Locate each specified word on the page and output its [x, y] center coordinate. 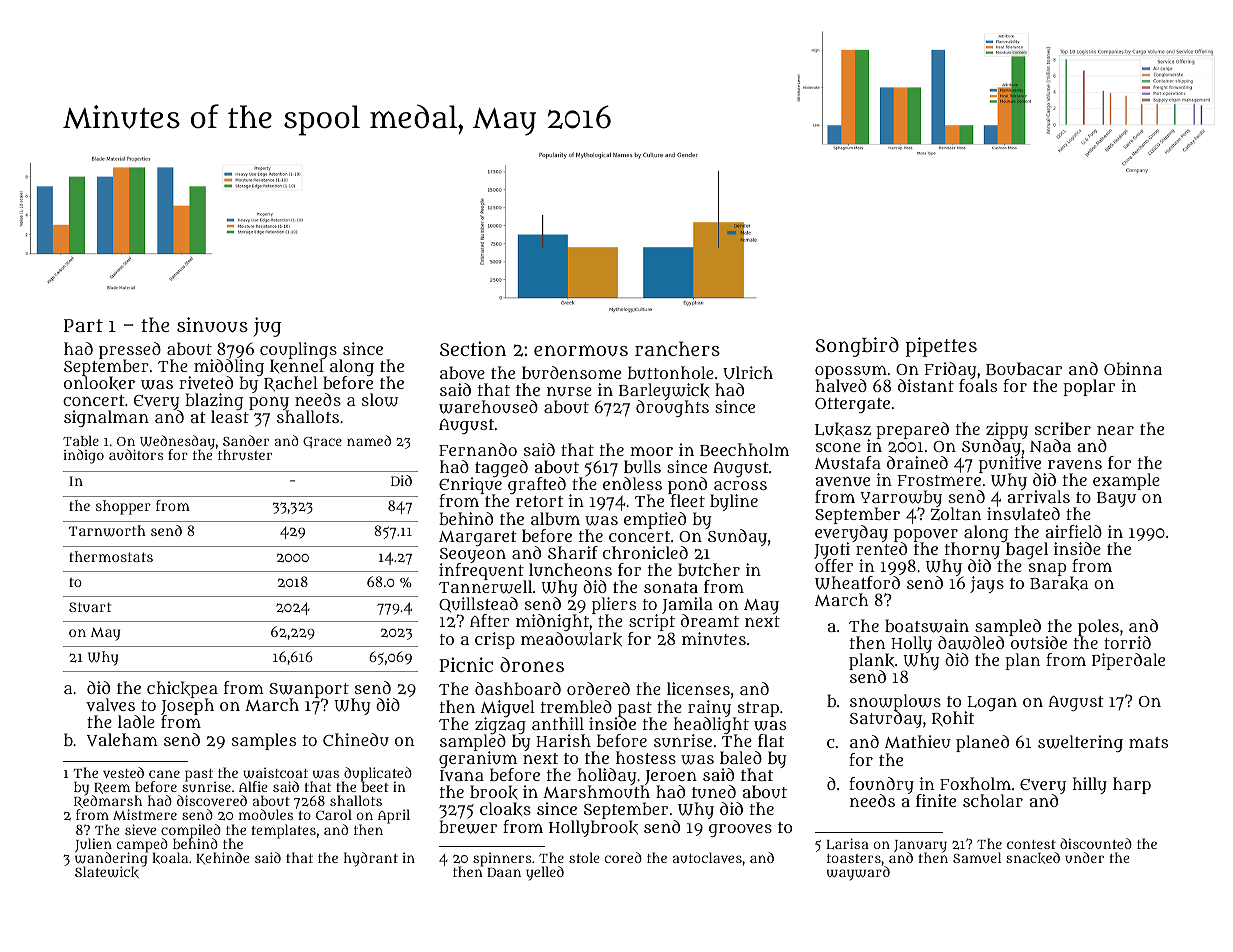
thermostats [111, 556]
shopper [123, 507]
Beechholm [744, 449]
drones [532, 664]
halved [841, 385]
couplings [298, 351]
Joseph [187, 707]
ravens [1075, 464]
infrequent [482, 572]
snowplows [895, 703]
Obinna [1133, 368]
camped [142, 845]
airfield [1074, 531]
